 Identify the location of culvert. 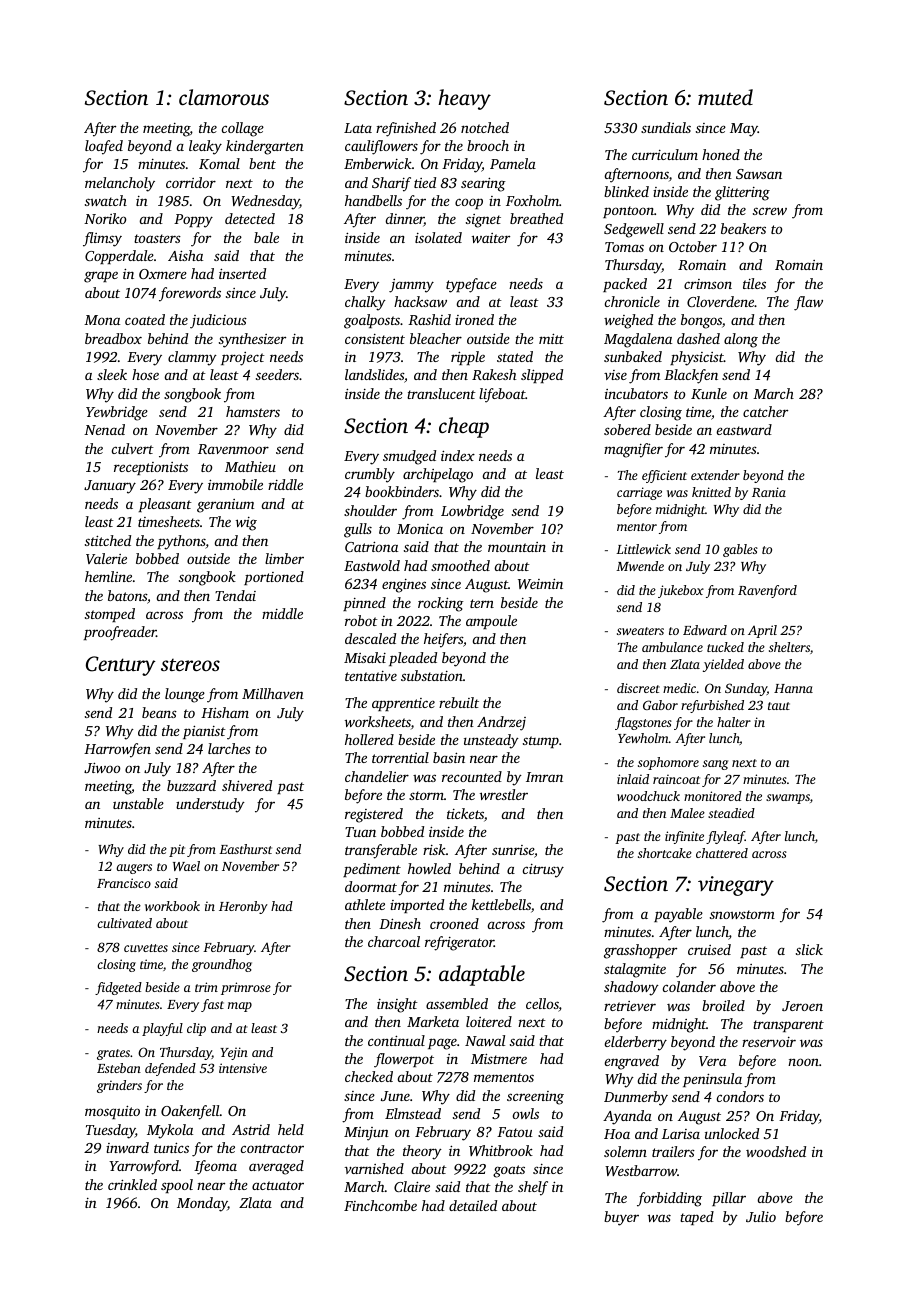
(133, 448).
